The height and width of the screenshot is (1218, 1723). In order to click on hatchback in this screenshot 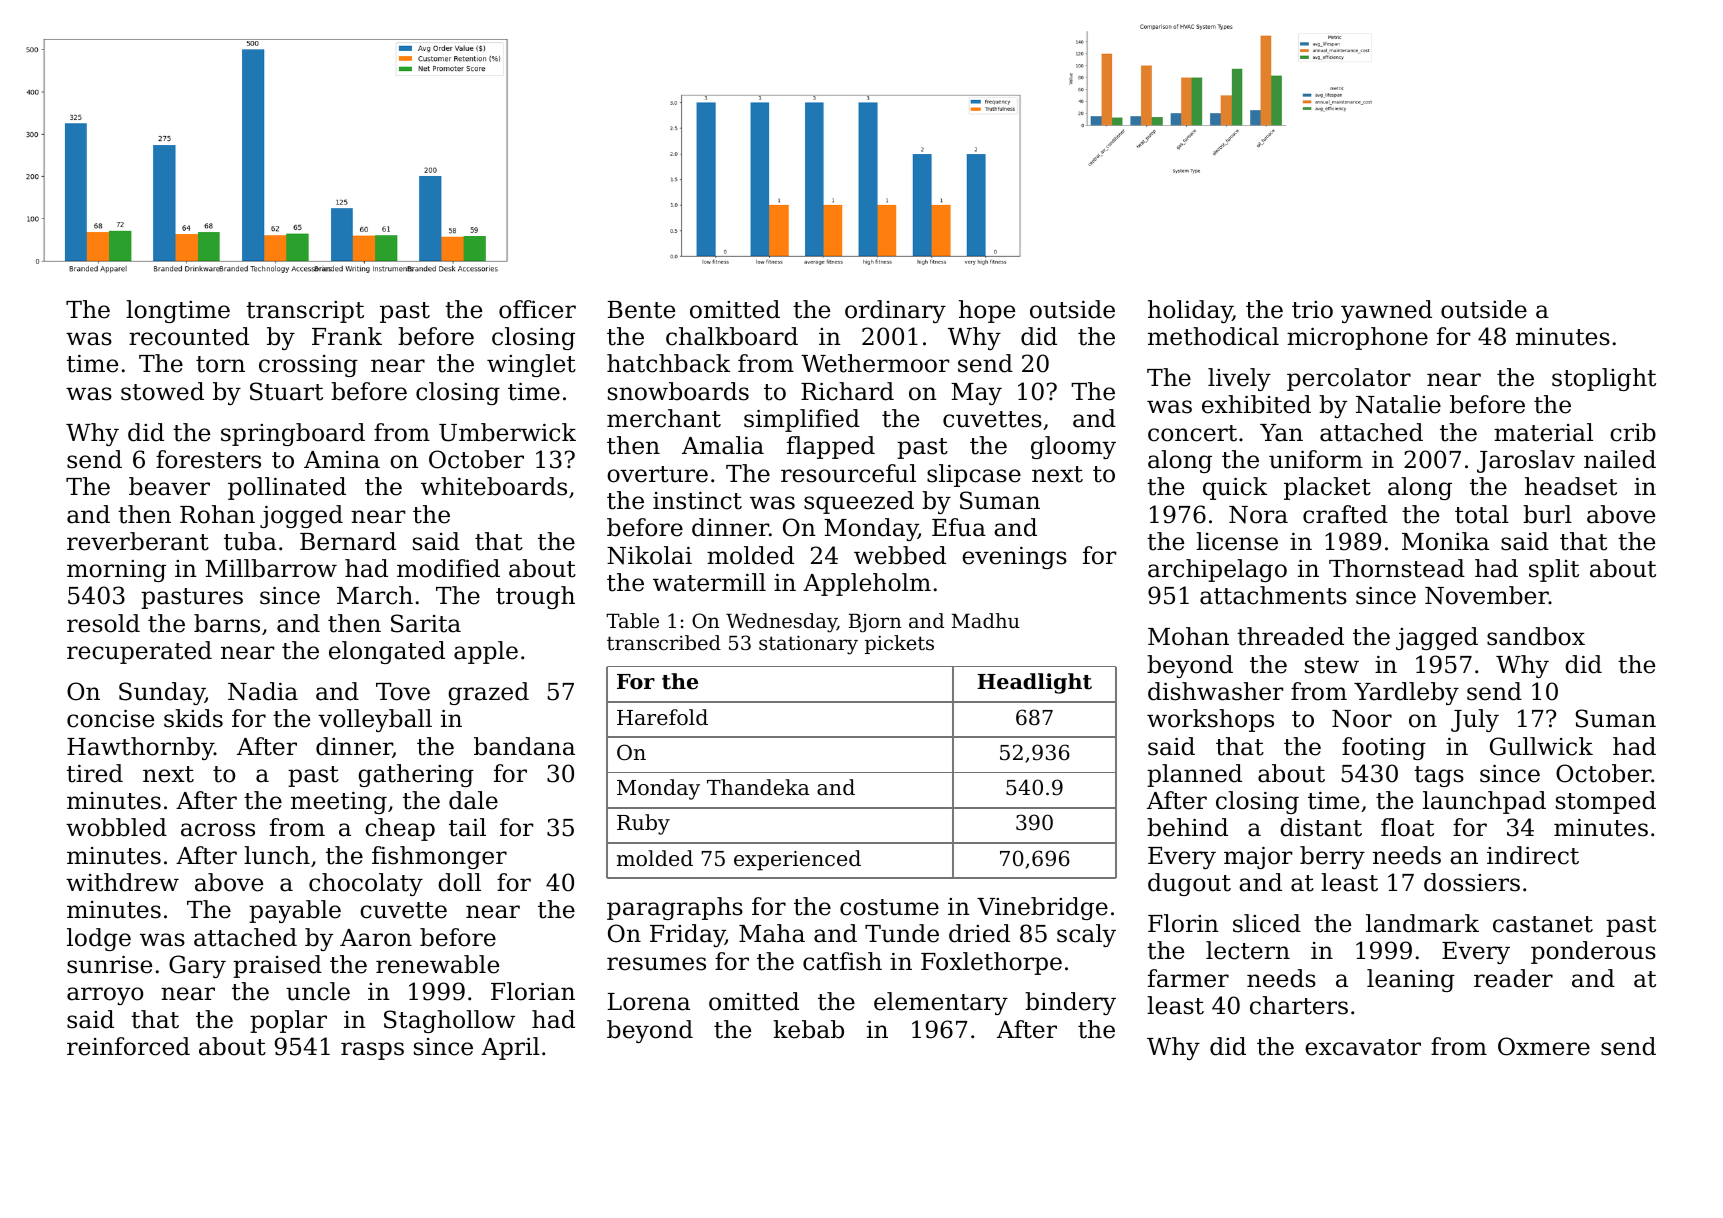, I will do `click(668, 363)`.
